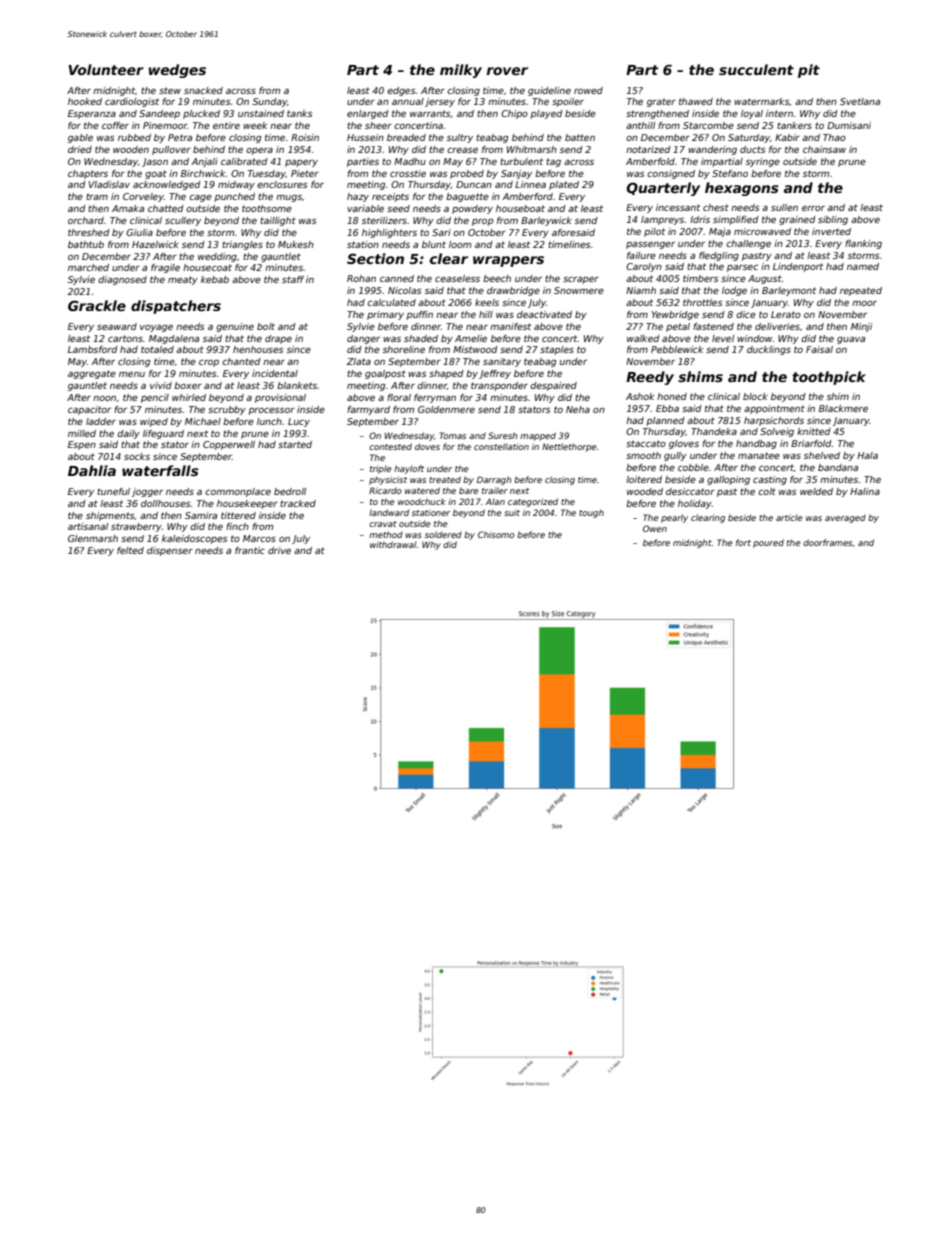 Image resolution: width=952 pixels, height=1233 pixels. Describe the element at coordinates (92, 470) in the screenshot. I see `Dahlia` at that location.
